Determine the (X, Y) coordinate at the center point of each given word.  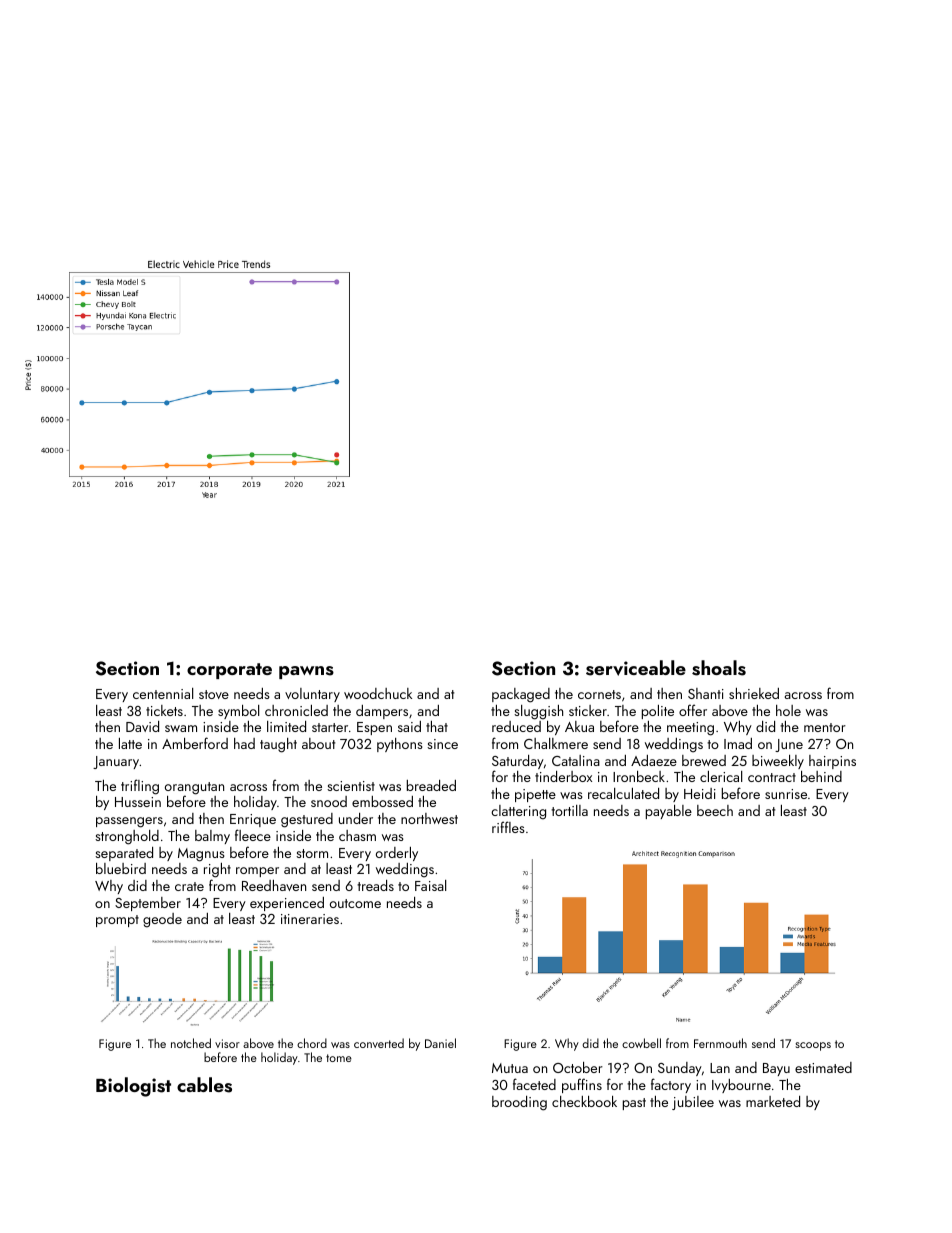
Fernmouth (720, 1043)
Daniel (440, 1043)
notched (191, 1043)
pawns (306, 672)
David (142, 726)
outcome (355, 903)
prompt (117, 921)
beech (715, 810)
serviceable (636, 668)
